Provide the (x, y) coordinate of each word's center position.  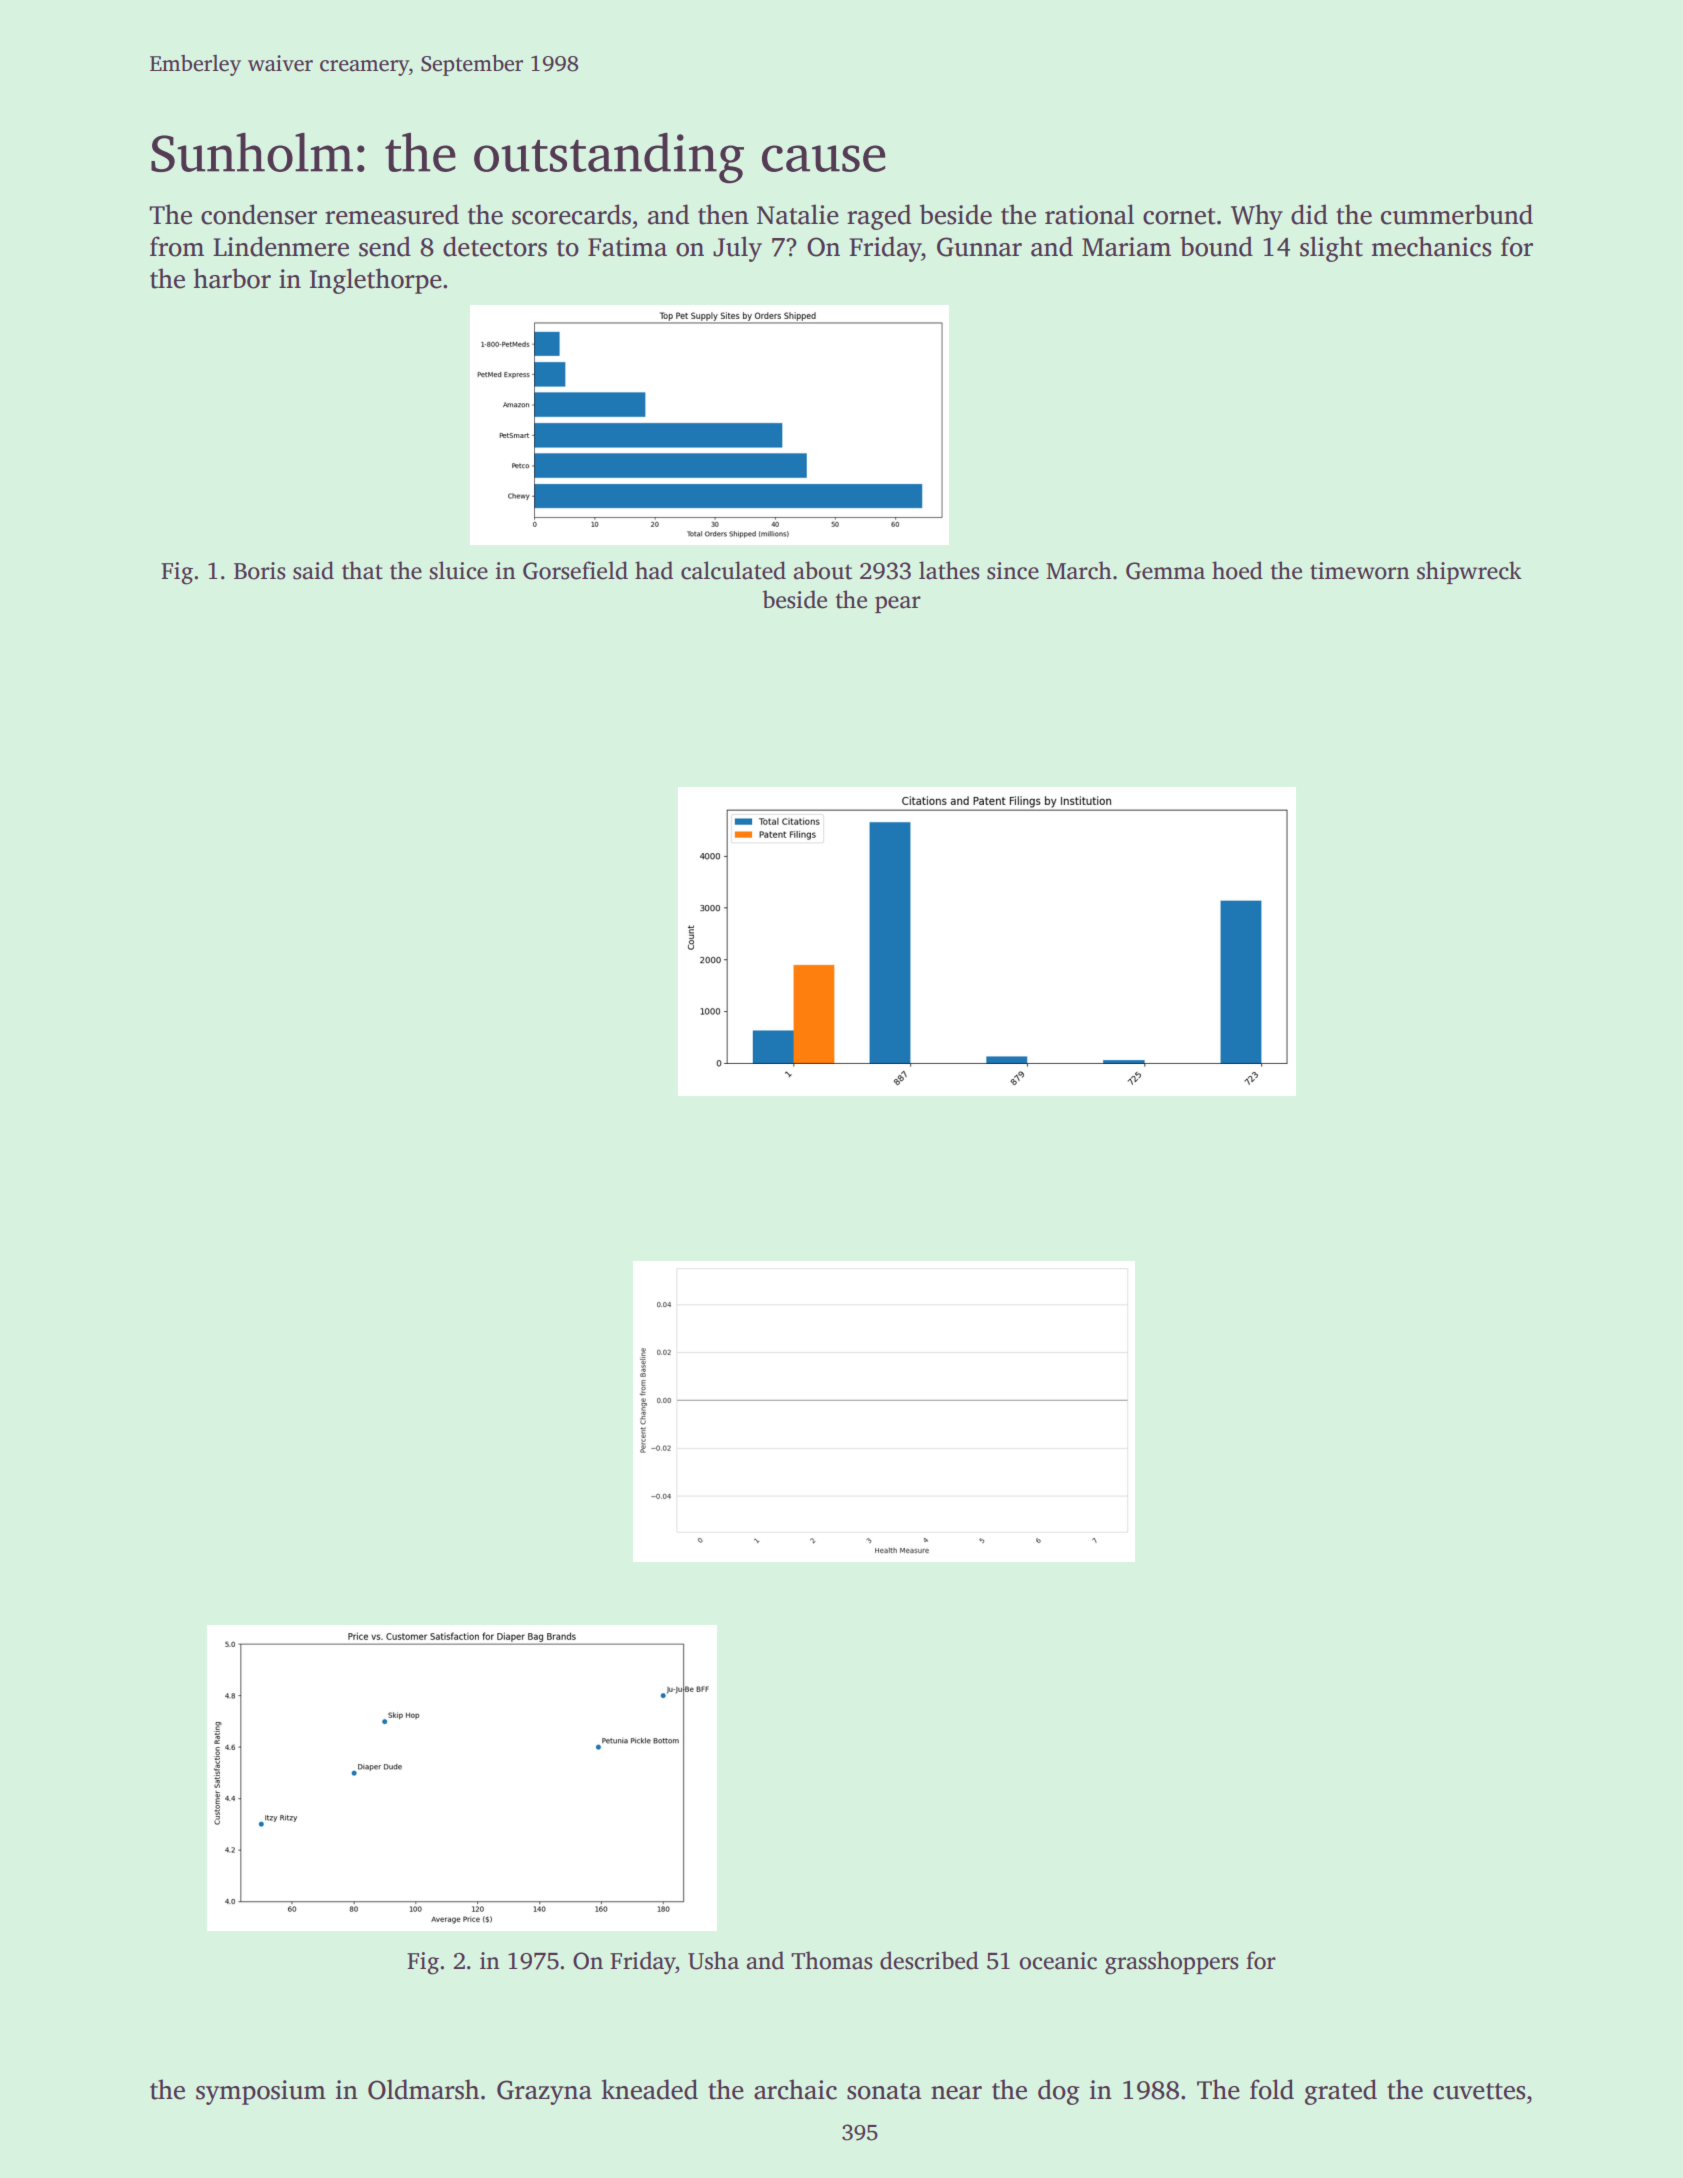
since (1013, 571)
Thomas (832, 1960)
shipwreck (1469, 572)
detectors (495, 246)
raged (879, 217)
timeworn (1360, 571)
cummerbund (1457, 214)
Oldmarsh (423, 2089)
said (313, 570)
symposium (261, 2092)
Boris (260, 571)
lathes (949, 570)
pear (898, 604)
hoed (1237, 570)
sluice (458, 570)
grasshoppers (1172, 1963)
